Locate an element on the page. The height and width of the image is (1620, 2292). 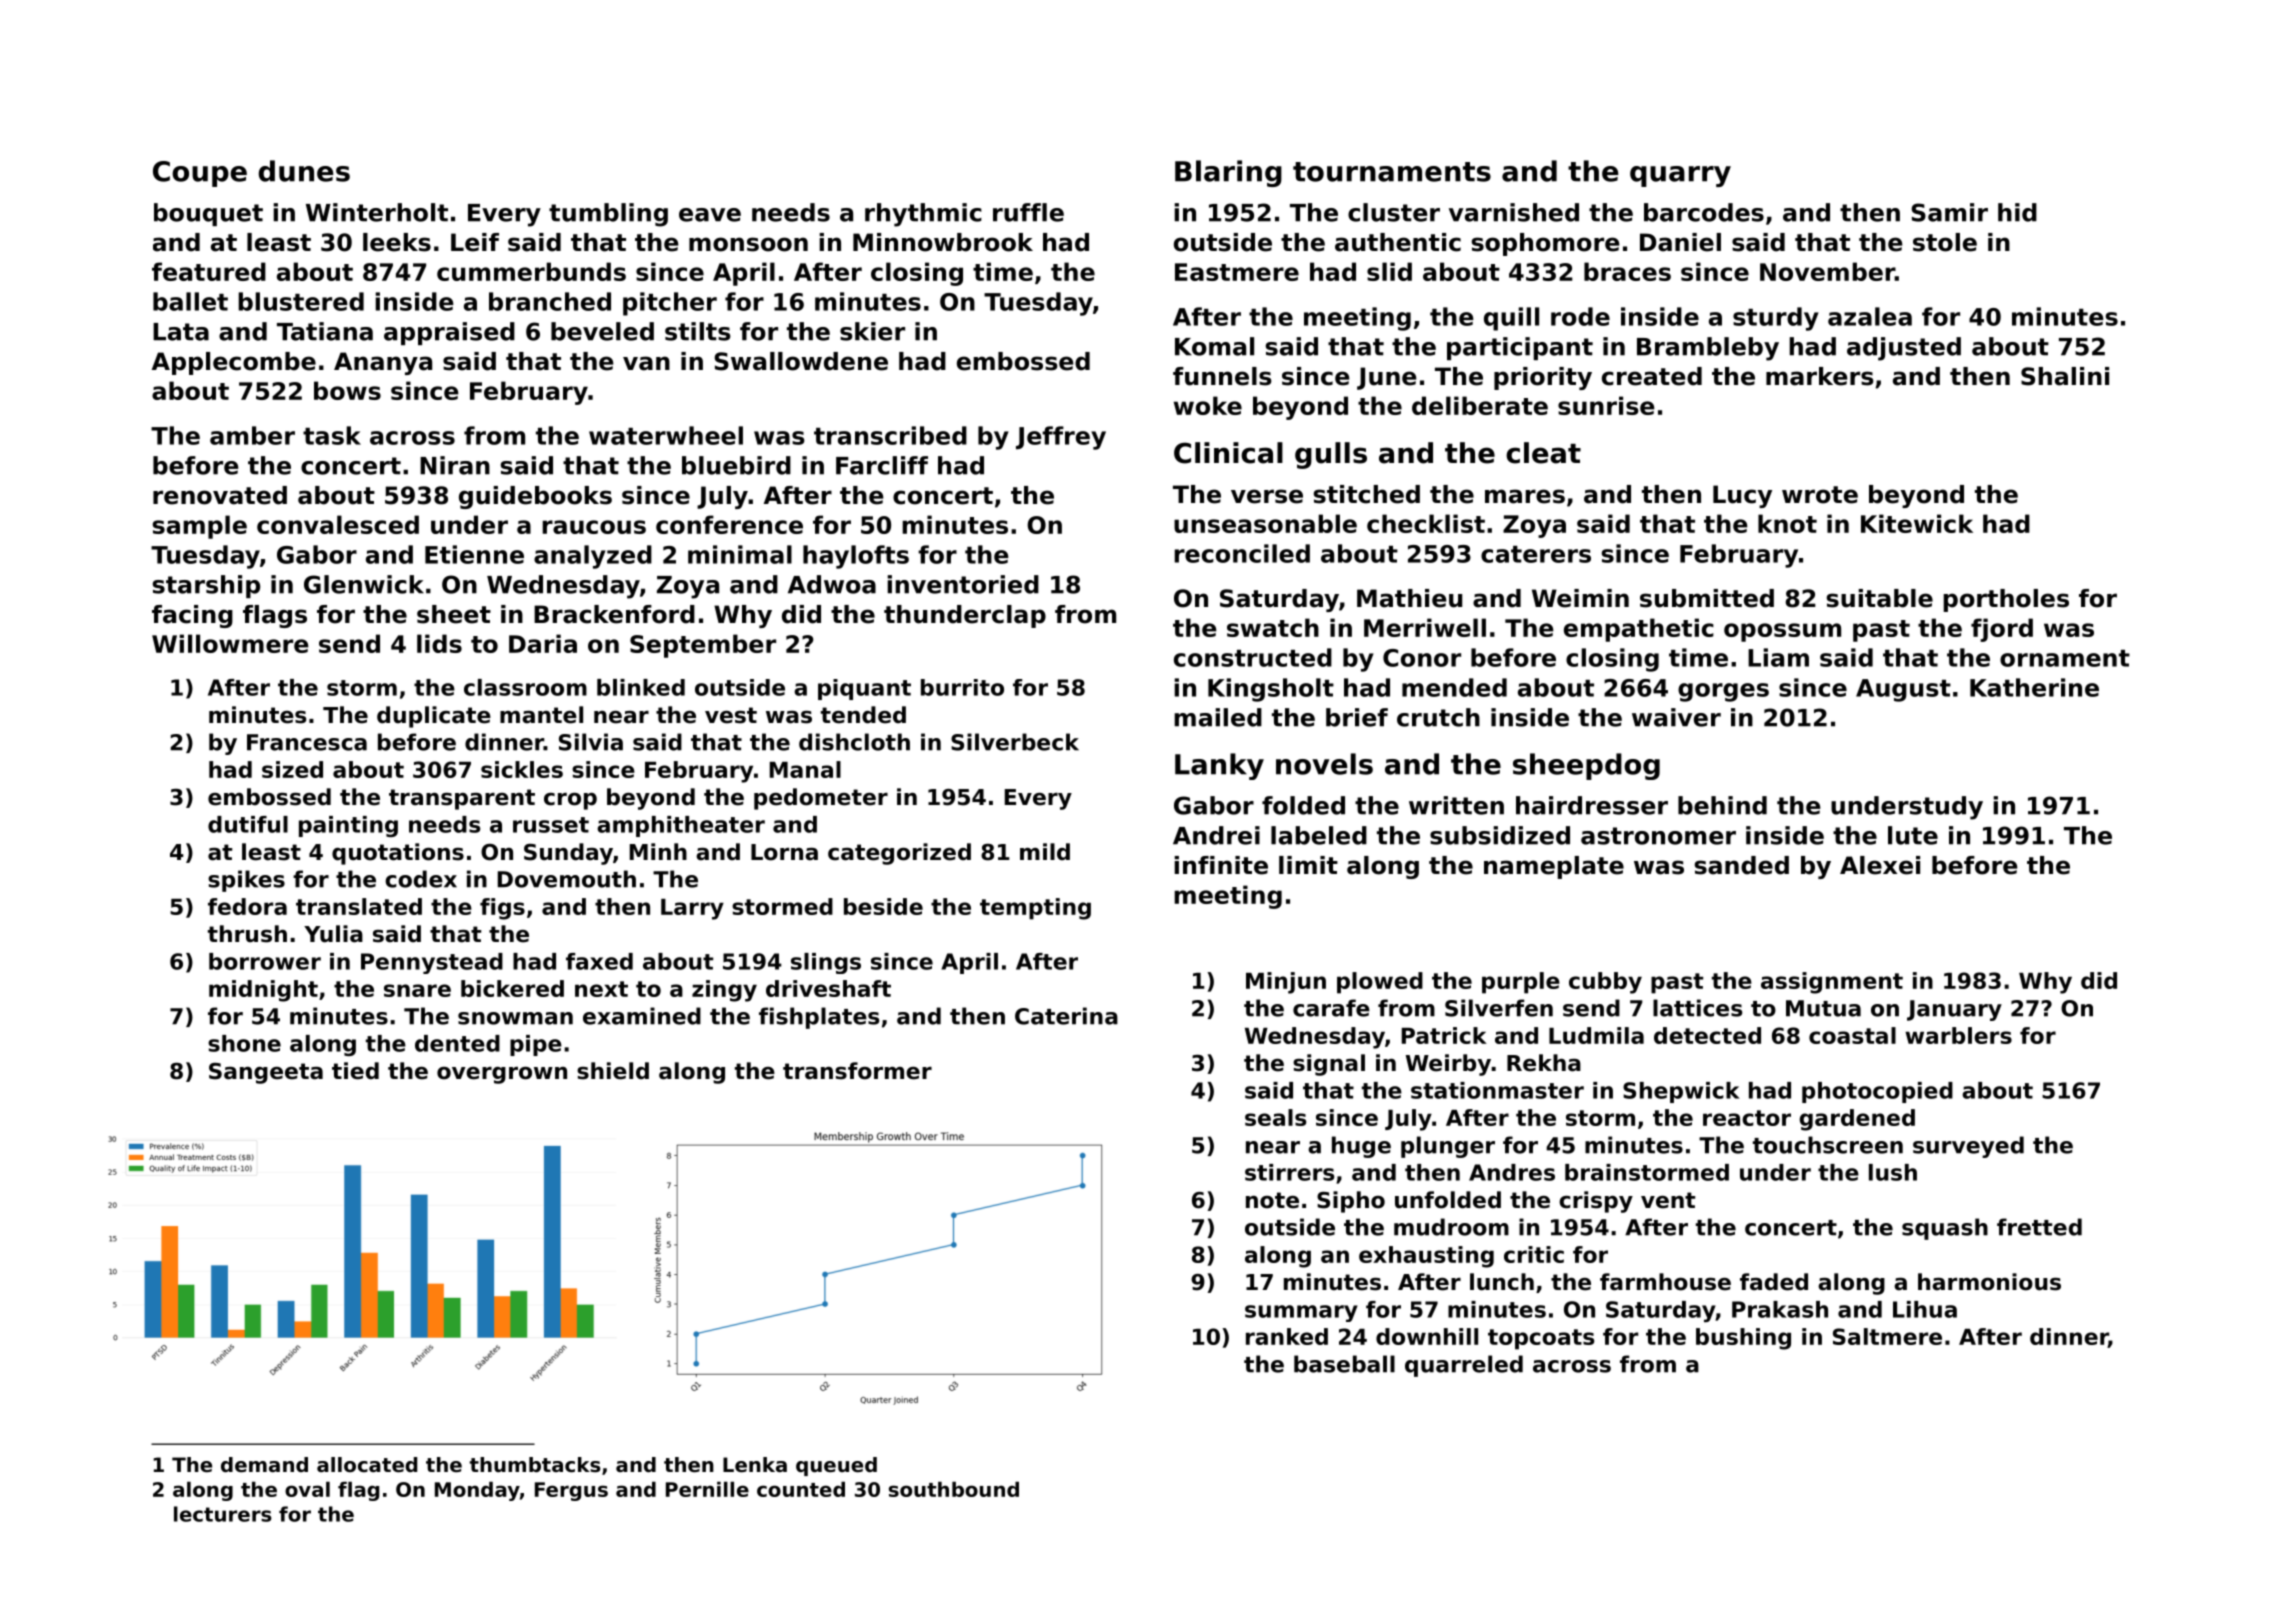
mild is located at coordinates (1045, 852).
